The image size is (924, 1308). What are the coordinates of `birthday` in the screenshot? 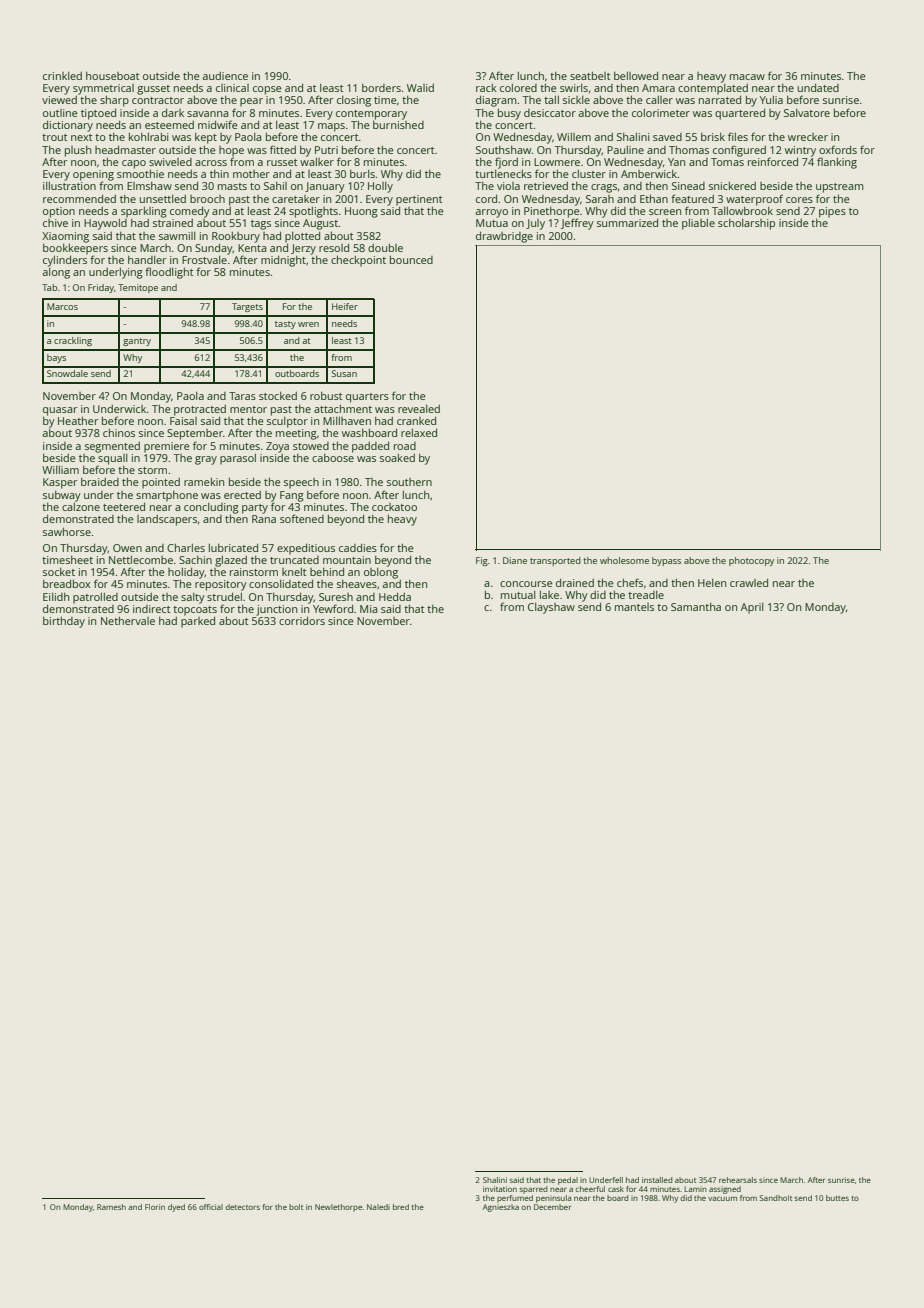 It's located at (64, 622).
